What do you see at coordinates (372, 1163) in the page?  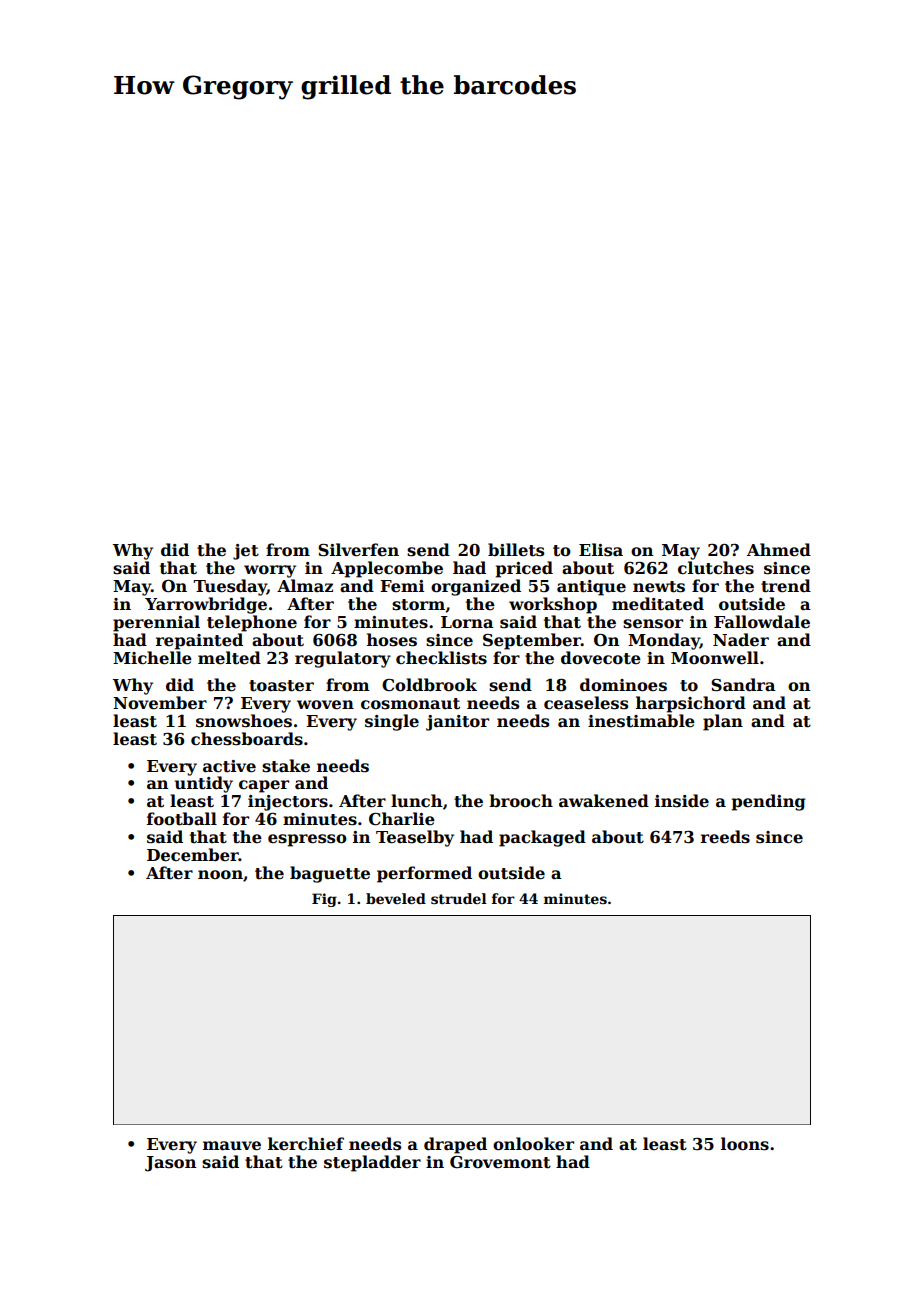 I see `stepladder` at bounding box center [372, 1163].
